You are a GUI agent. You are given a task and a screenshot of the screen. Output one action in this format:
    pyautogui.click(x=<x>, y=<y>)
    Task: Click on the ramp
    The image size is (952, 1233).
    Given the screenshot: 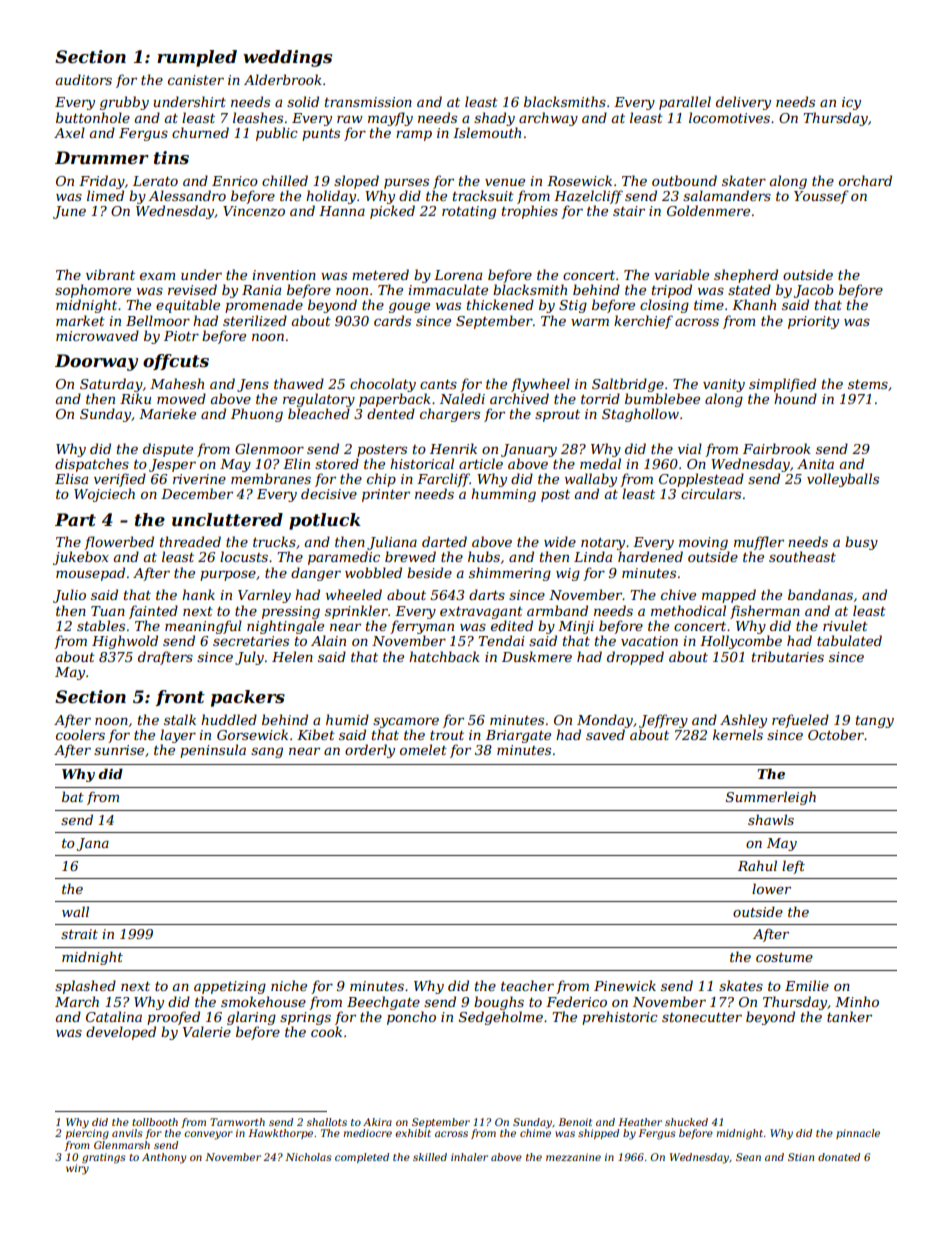 What is the action you would take?
    pyautogui.click(x=414, y=135)
